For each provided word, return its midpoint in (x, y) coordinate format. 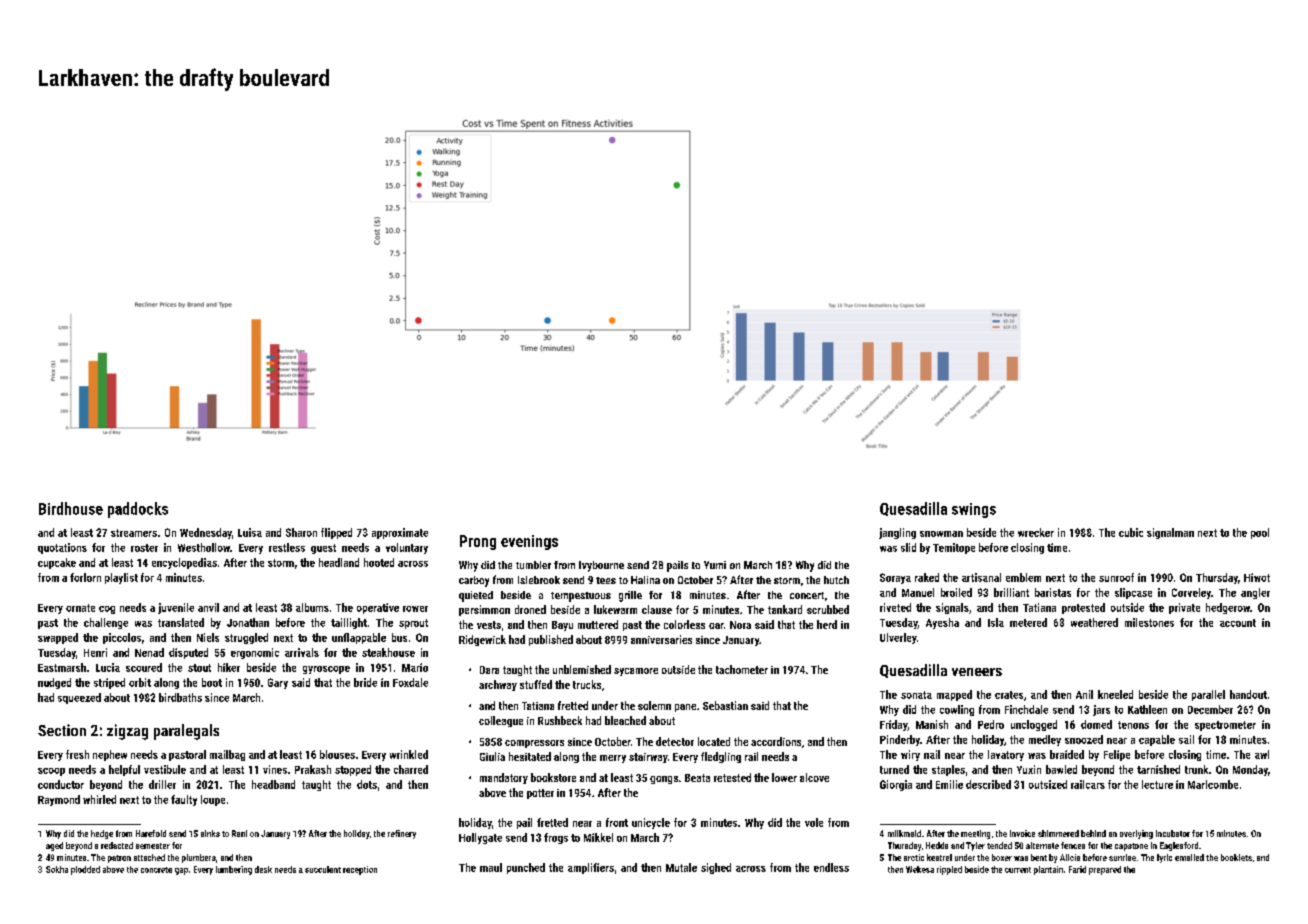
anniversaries (661, 639)
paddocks (138, 510)
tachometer (742, 669)
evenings (529, 542)
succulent (323, 869)
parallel (1208, 695)
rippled (949, 870)
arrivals (302, 652)
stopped (353, 770)
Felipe (1117, 755)
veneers (977, 672)
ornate (80, 608)
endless (831, 867)
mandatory (504, 778)
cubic (1131, 532)
